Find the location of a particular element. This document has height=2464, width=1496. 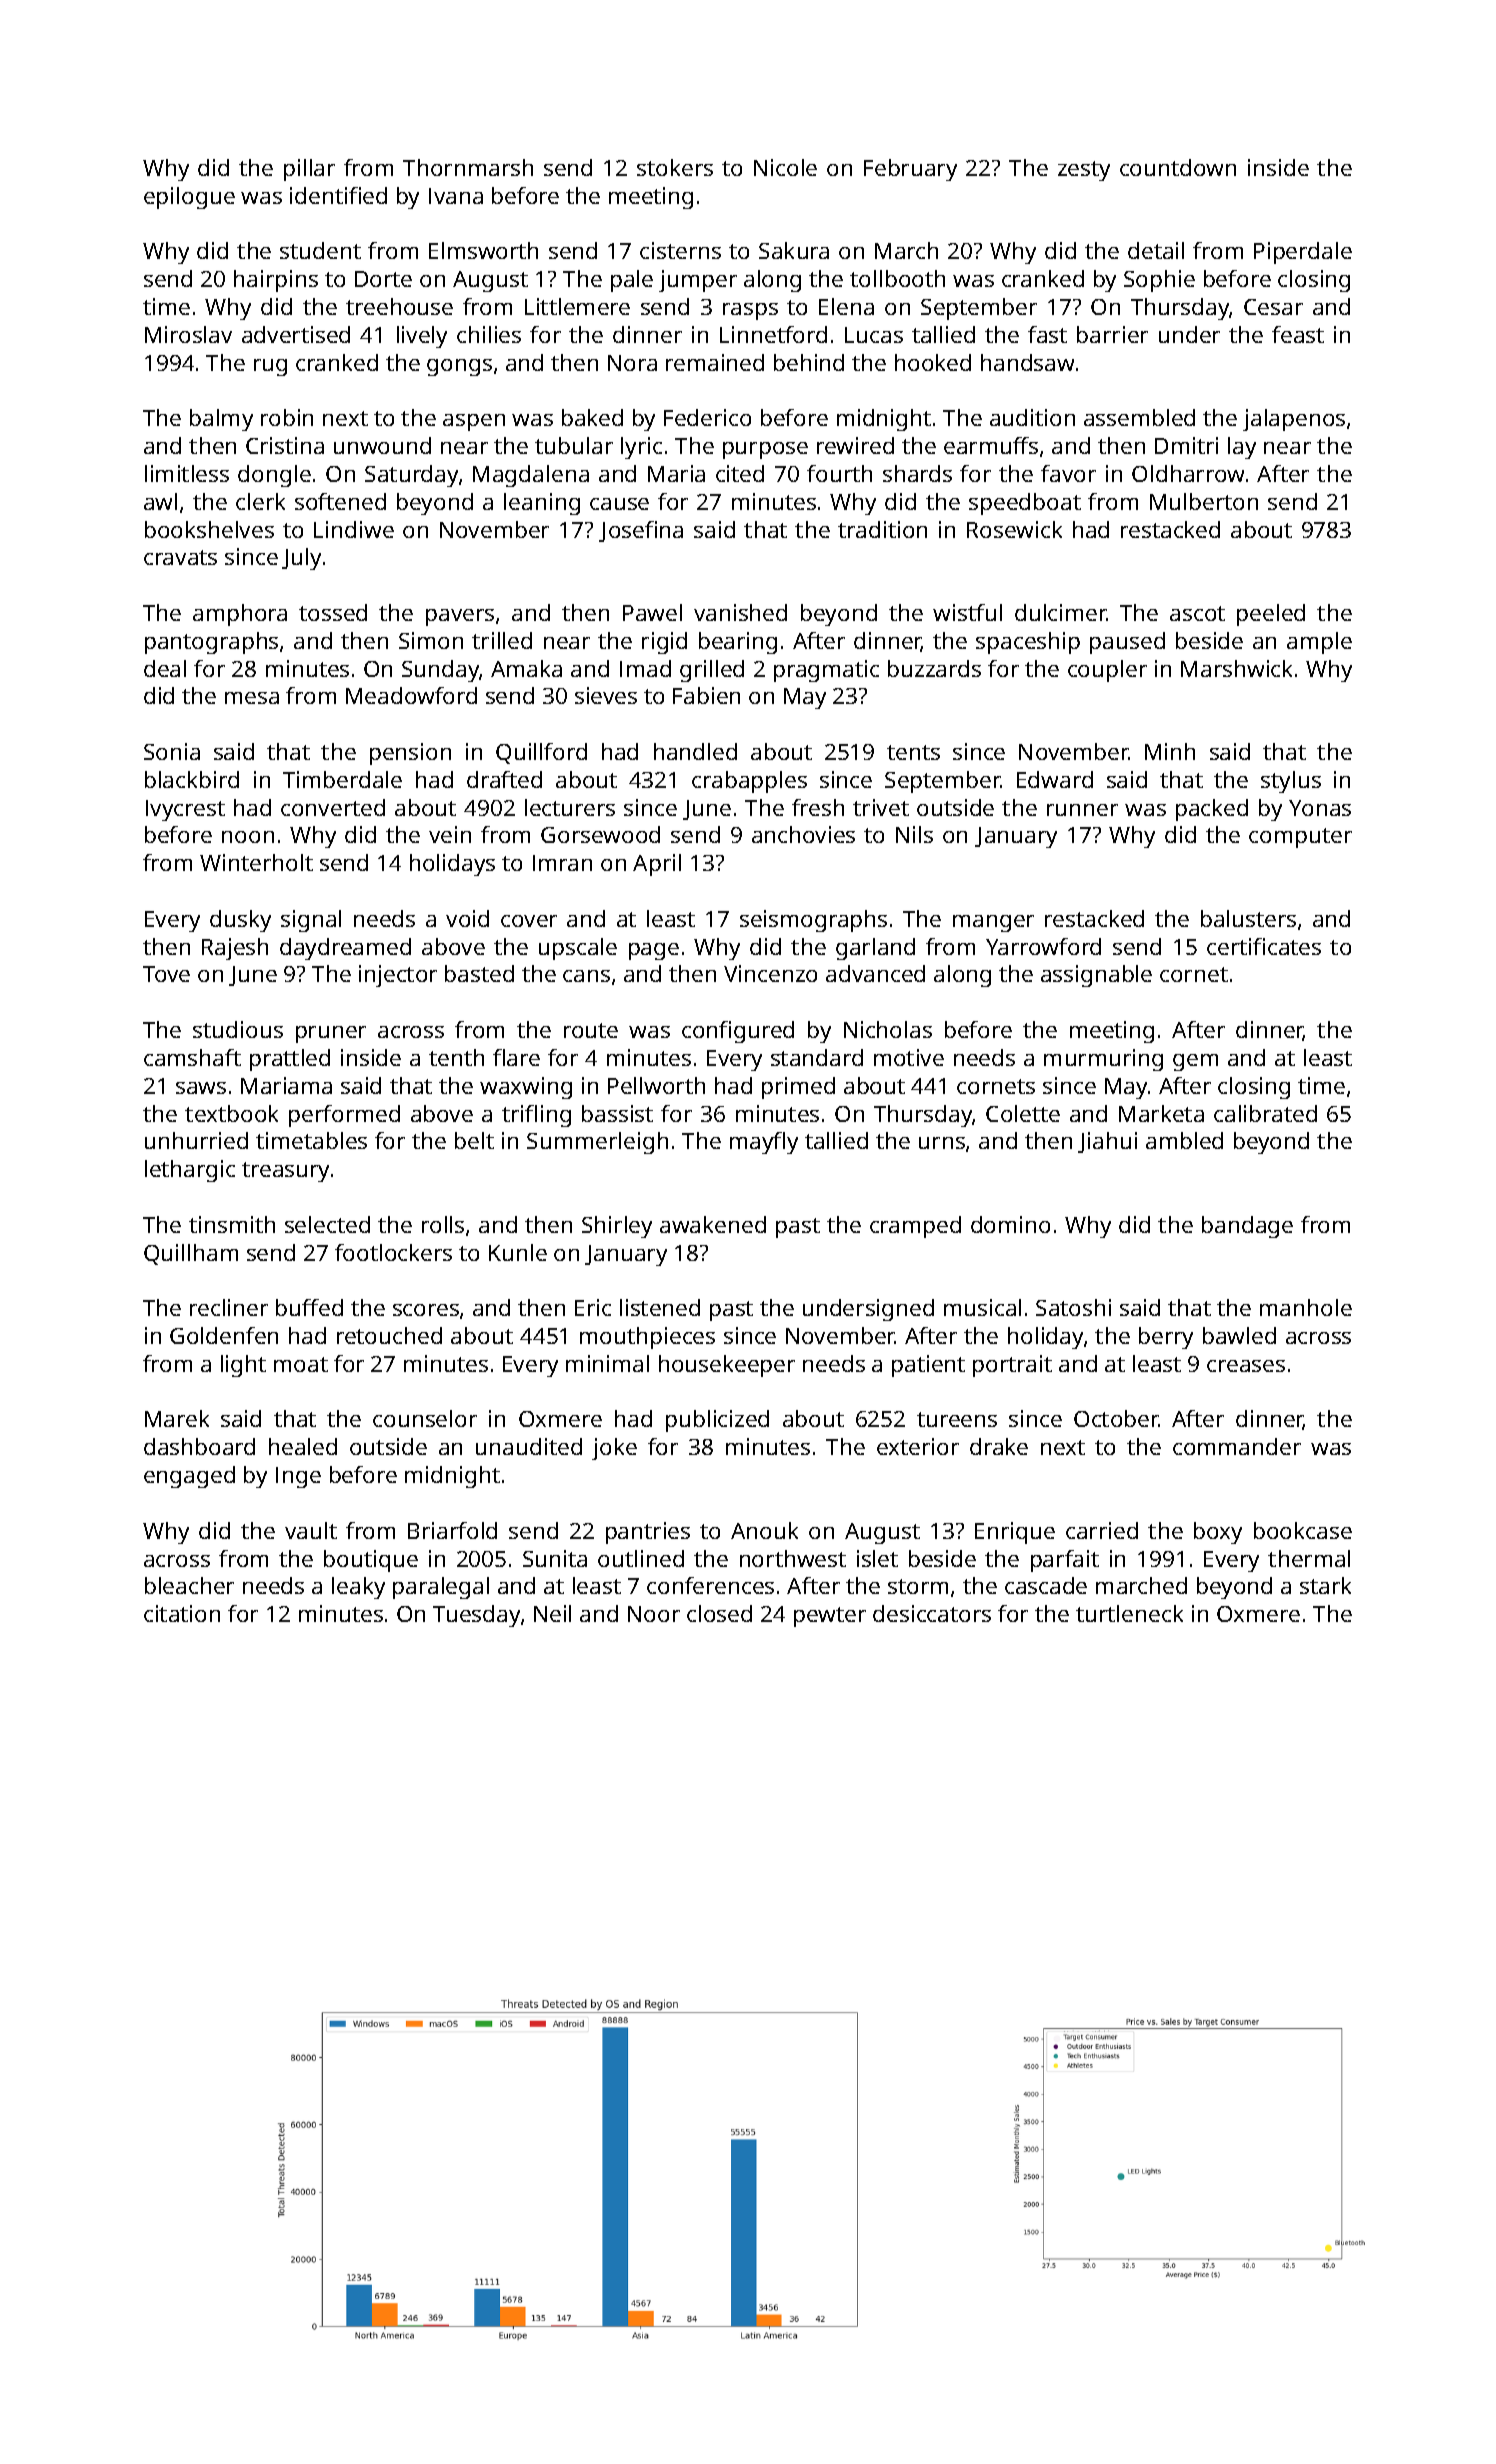

spaceship is located at coordinates (1028, 643).
